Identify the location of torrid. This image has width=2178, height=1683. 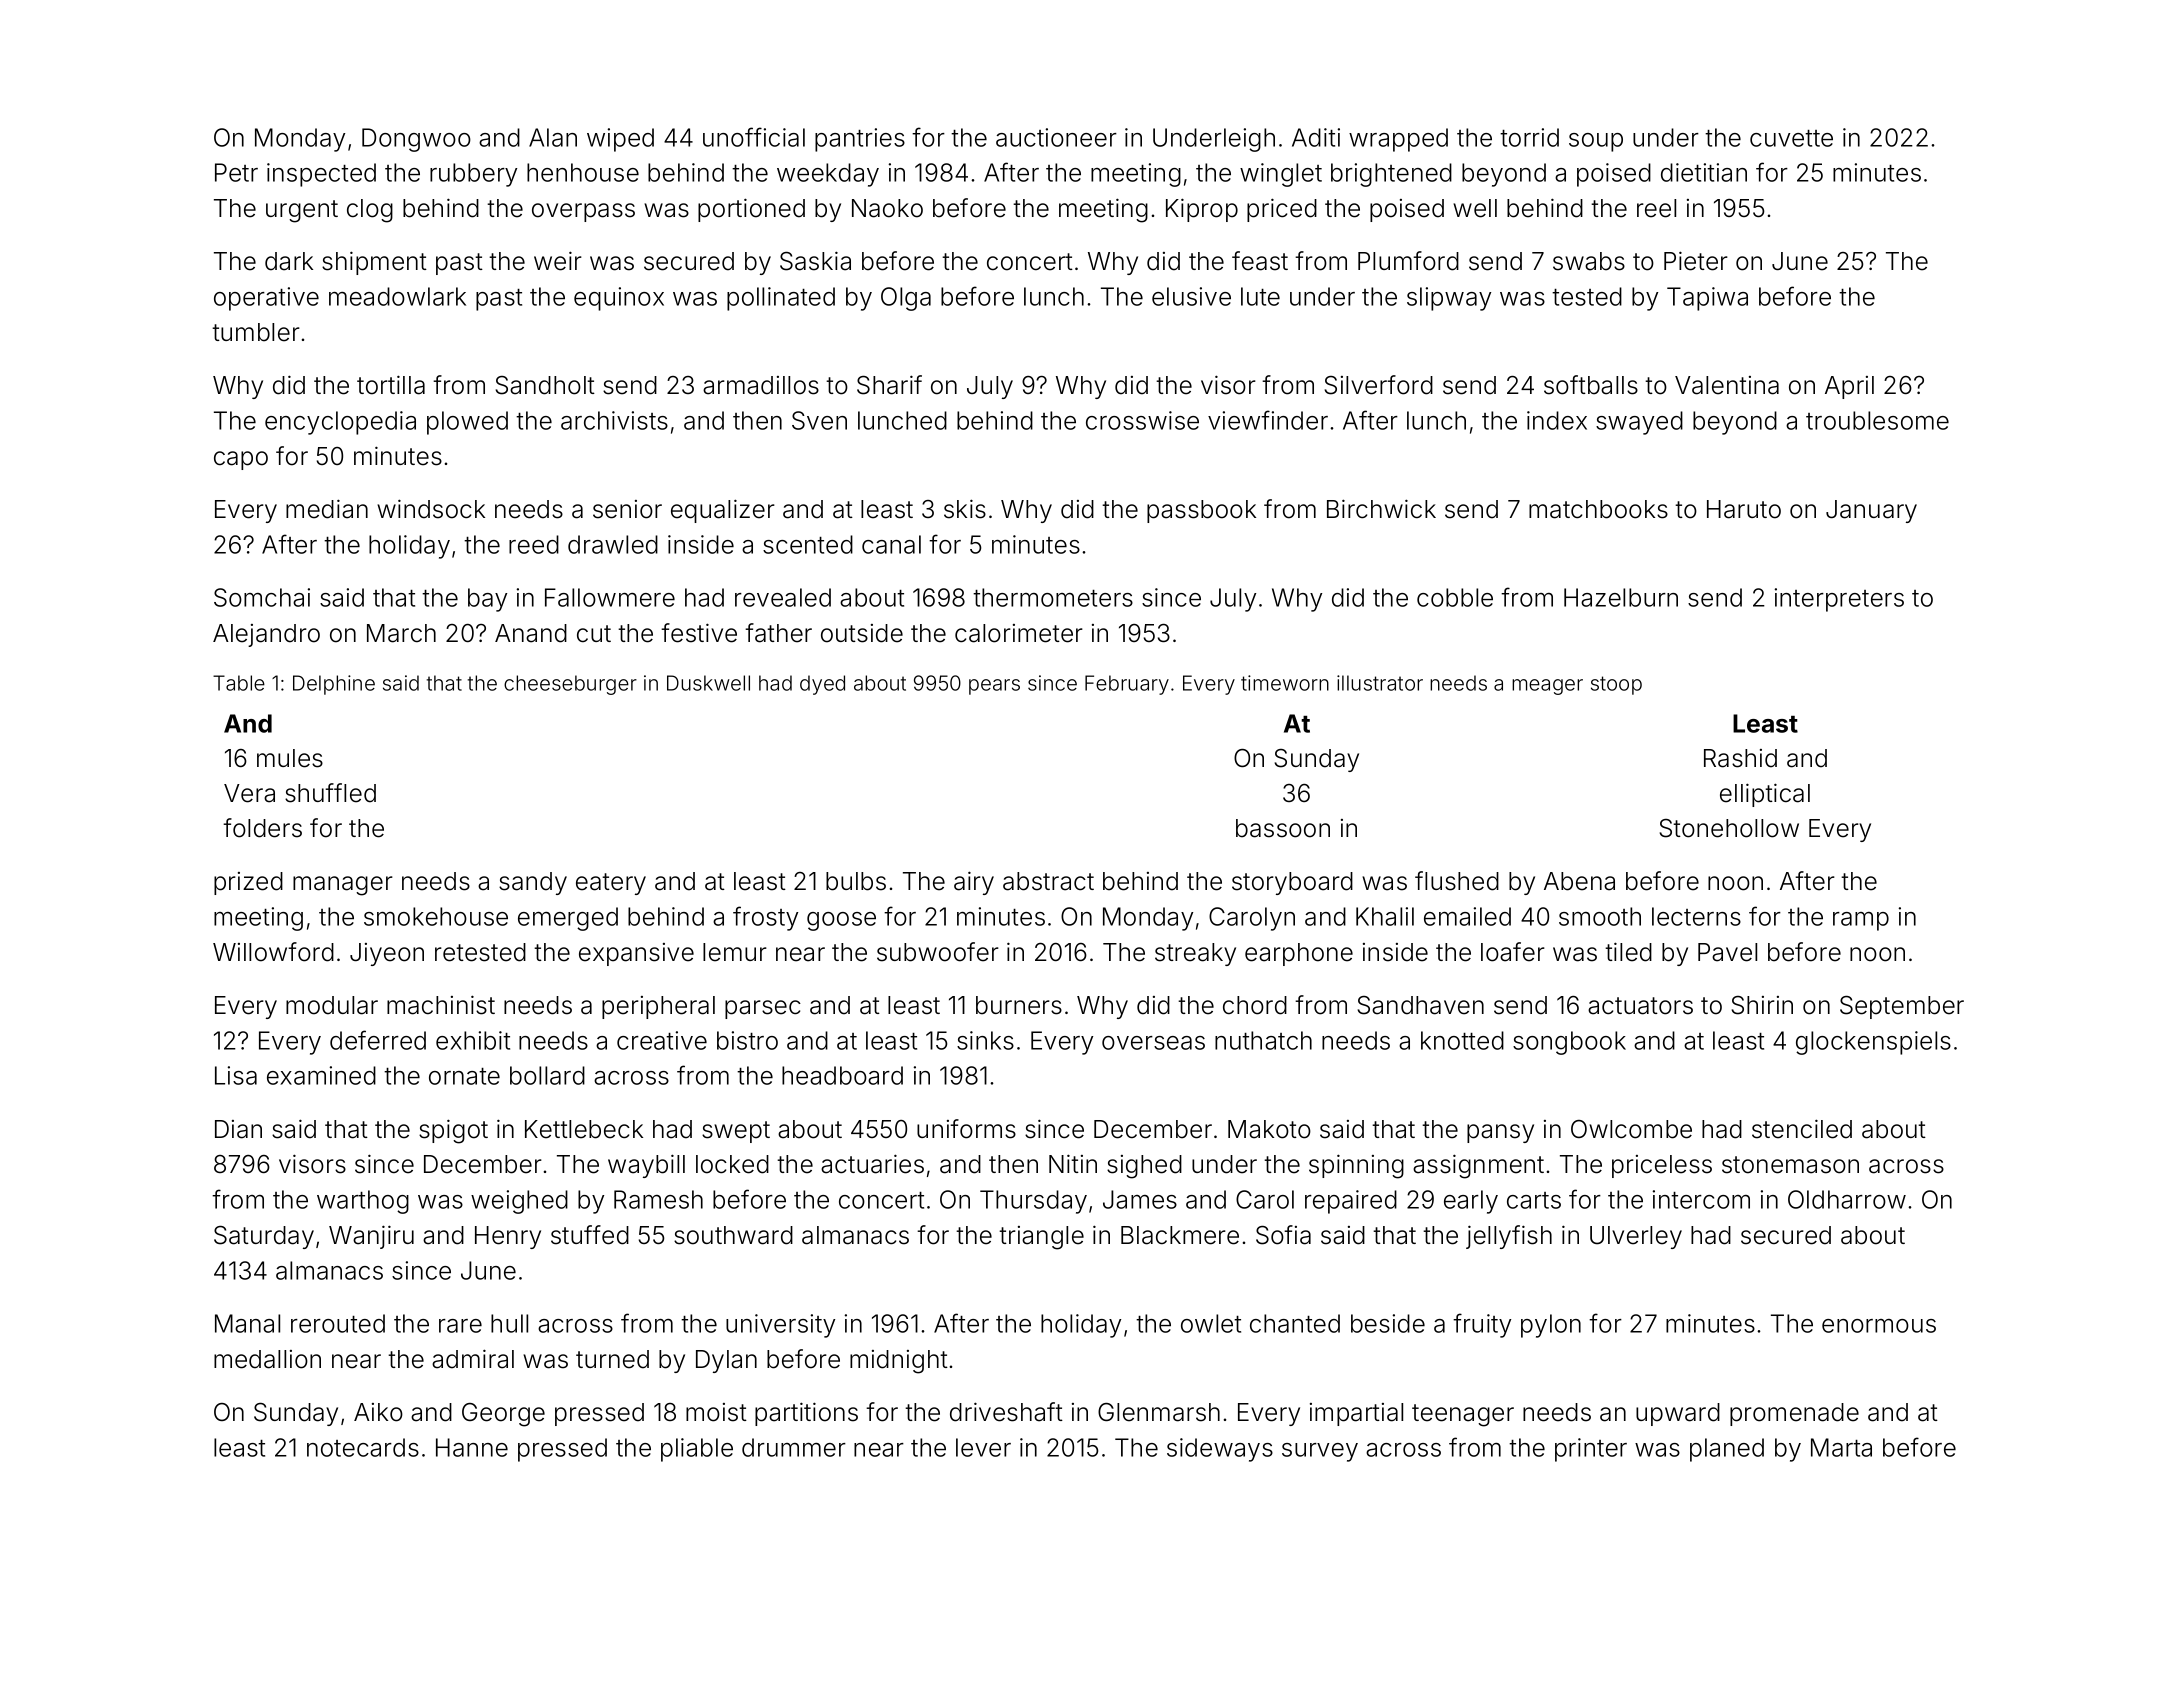
(1529, 137).
